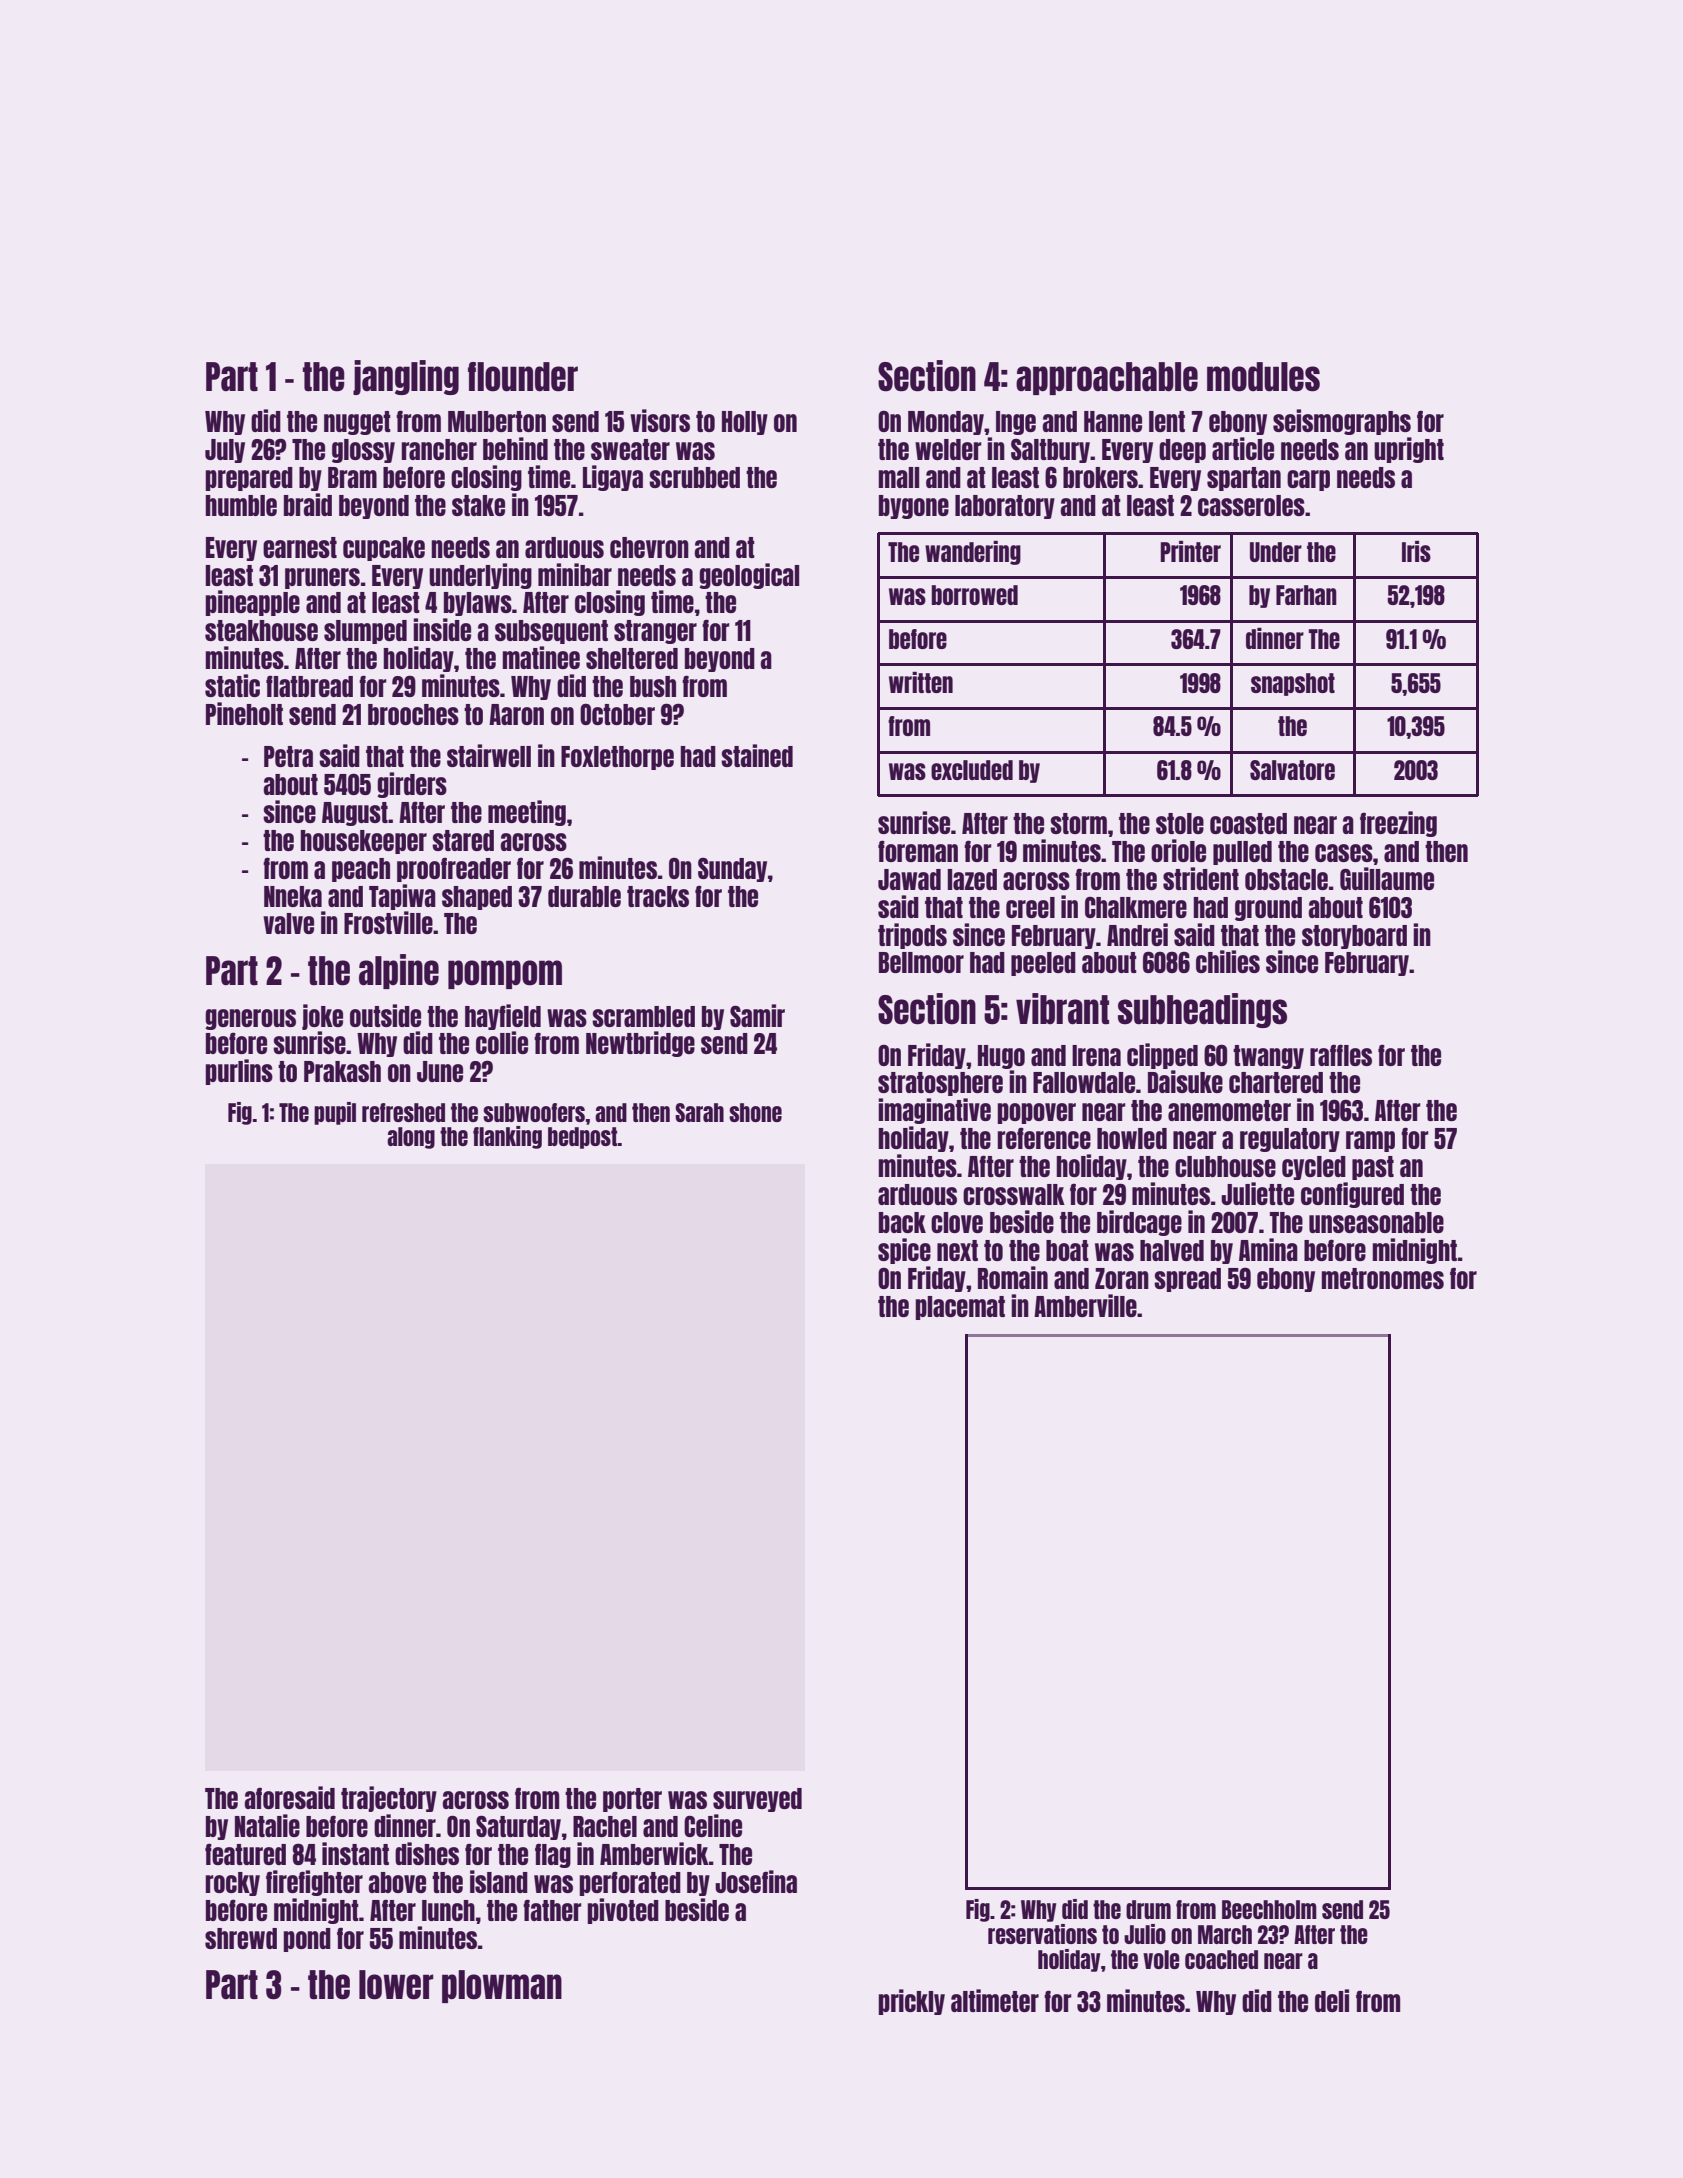 Image resolution: width=1683 pixels, height=2178 pixels. I want to click on modules, so click(1263, 377).
